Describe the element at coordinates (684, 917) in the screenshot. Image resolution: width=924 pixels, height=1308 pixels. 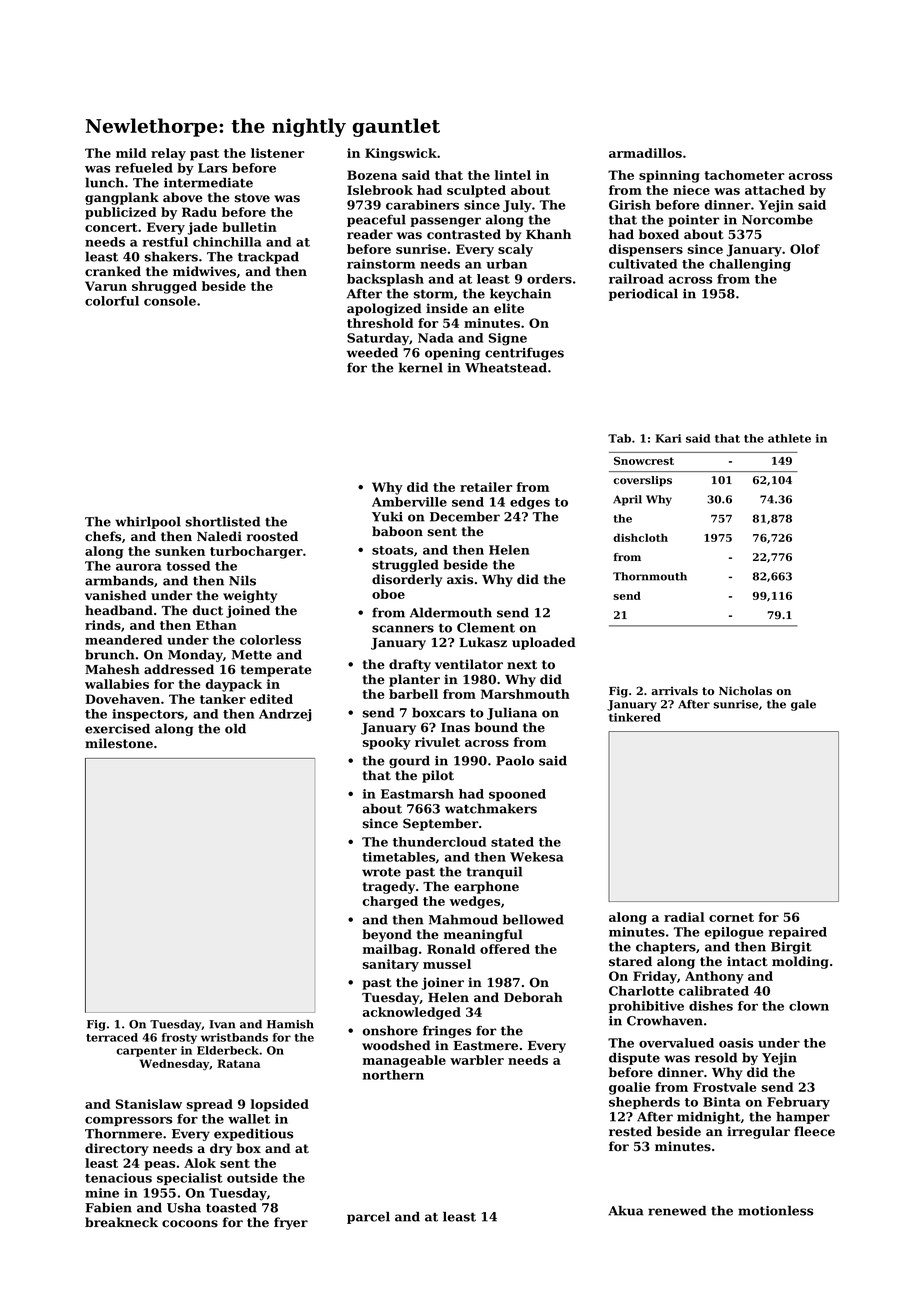
I see `radial` at that location.
